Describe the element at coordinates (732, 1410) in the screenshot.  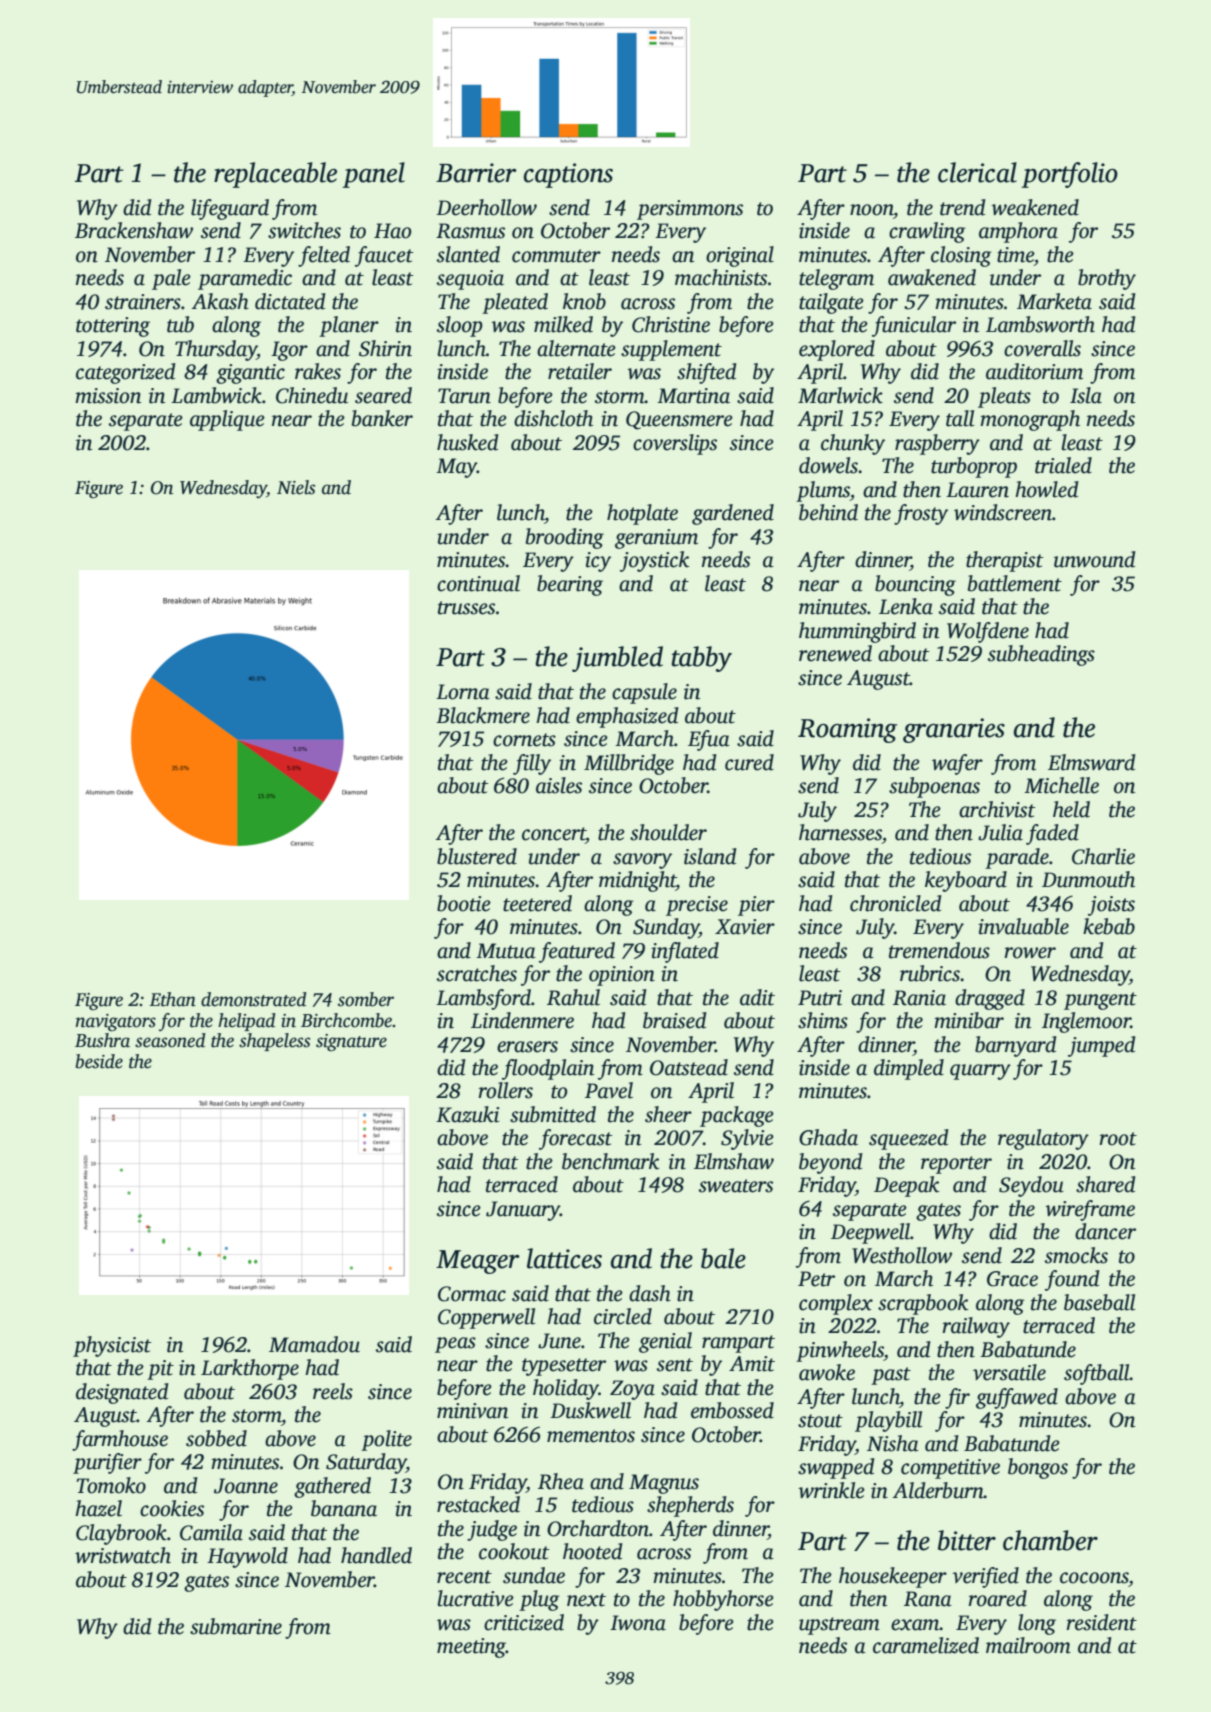
I see `embossed` at that location.
